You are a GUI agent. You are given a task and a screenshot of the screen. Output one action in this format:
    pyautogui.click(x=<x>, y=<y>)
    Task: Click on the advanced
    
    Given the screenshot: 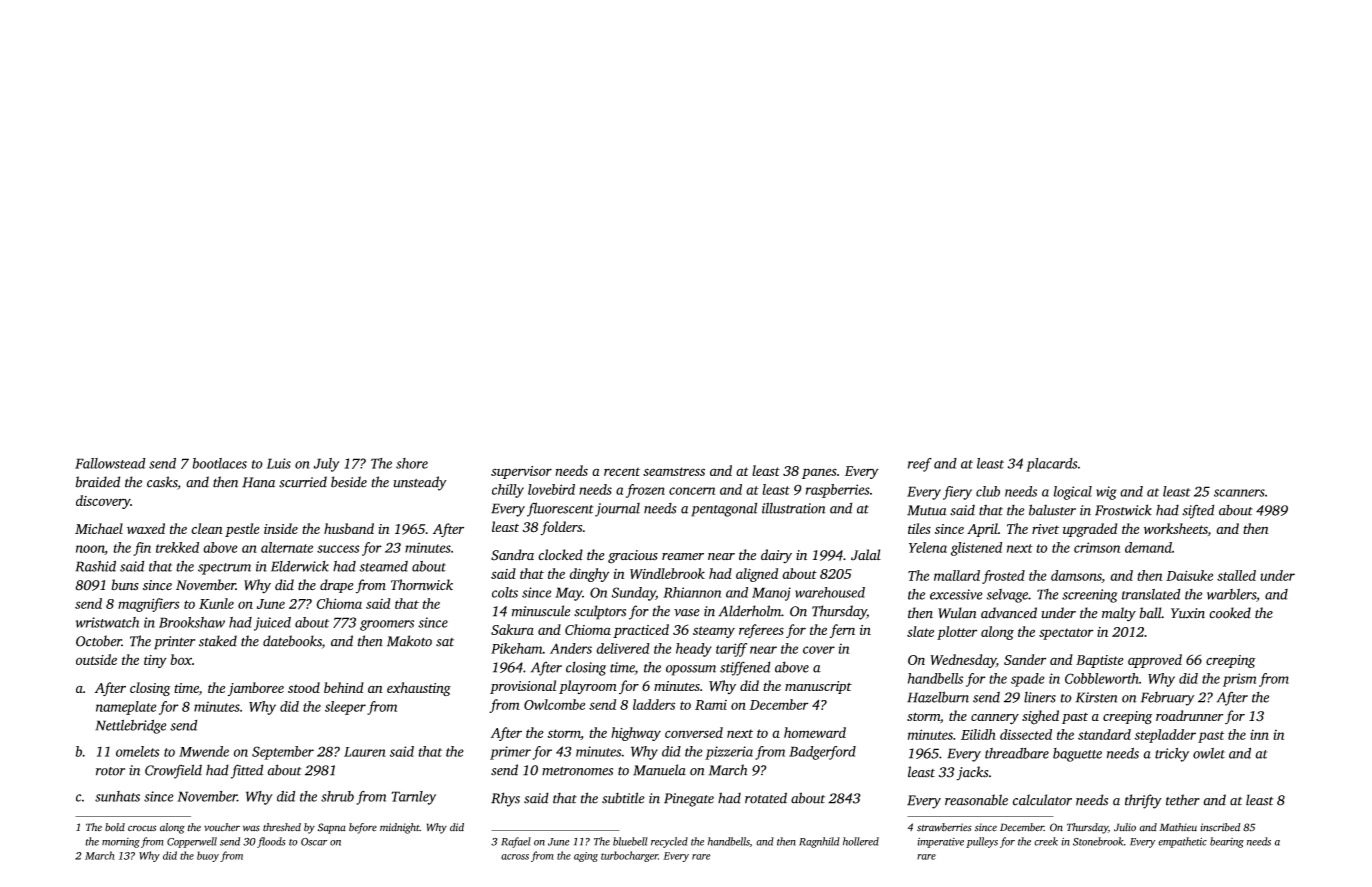 What is the action you would take?
    pyautogui.click(x=1009, y=613)
